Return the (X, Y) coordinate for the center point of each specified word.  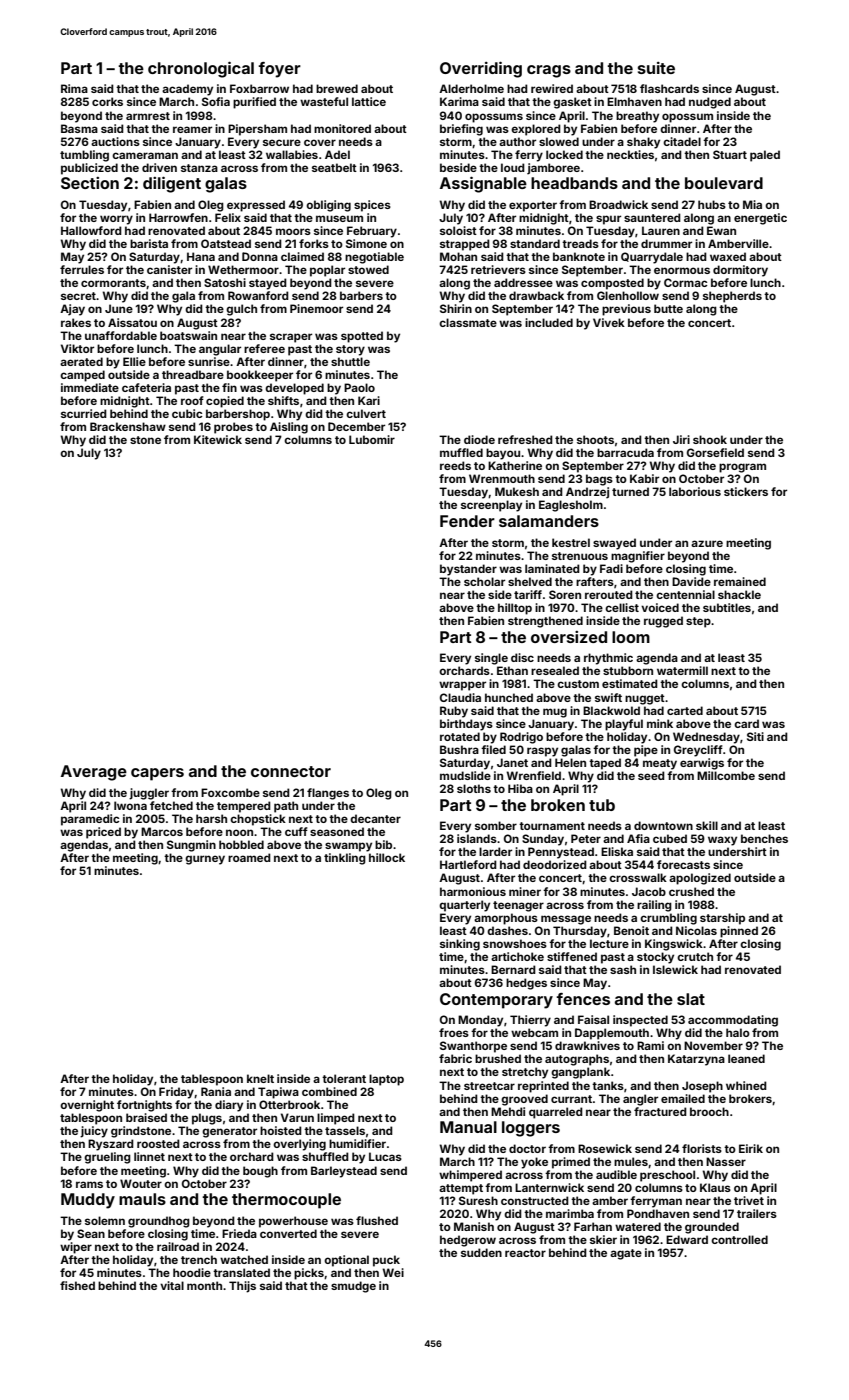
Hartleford (468, 864)
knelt (260, 1078)
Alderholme (471, 88)
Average (94, 773)
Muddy (88, 1201)
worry (116, 220)
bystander (468, 570)
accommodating (733, 1021)
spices (372, 206)
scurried (84, 413)
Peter (586, 838)
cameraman (145, 155)
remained (740, 581)
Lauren (661, 230)
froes (454, 1032)
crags (549, 71)
